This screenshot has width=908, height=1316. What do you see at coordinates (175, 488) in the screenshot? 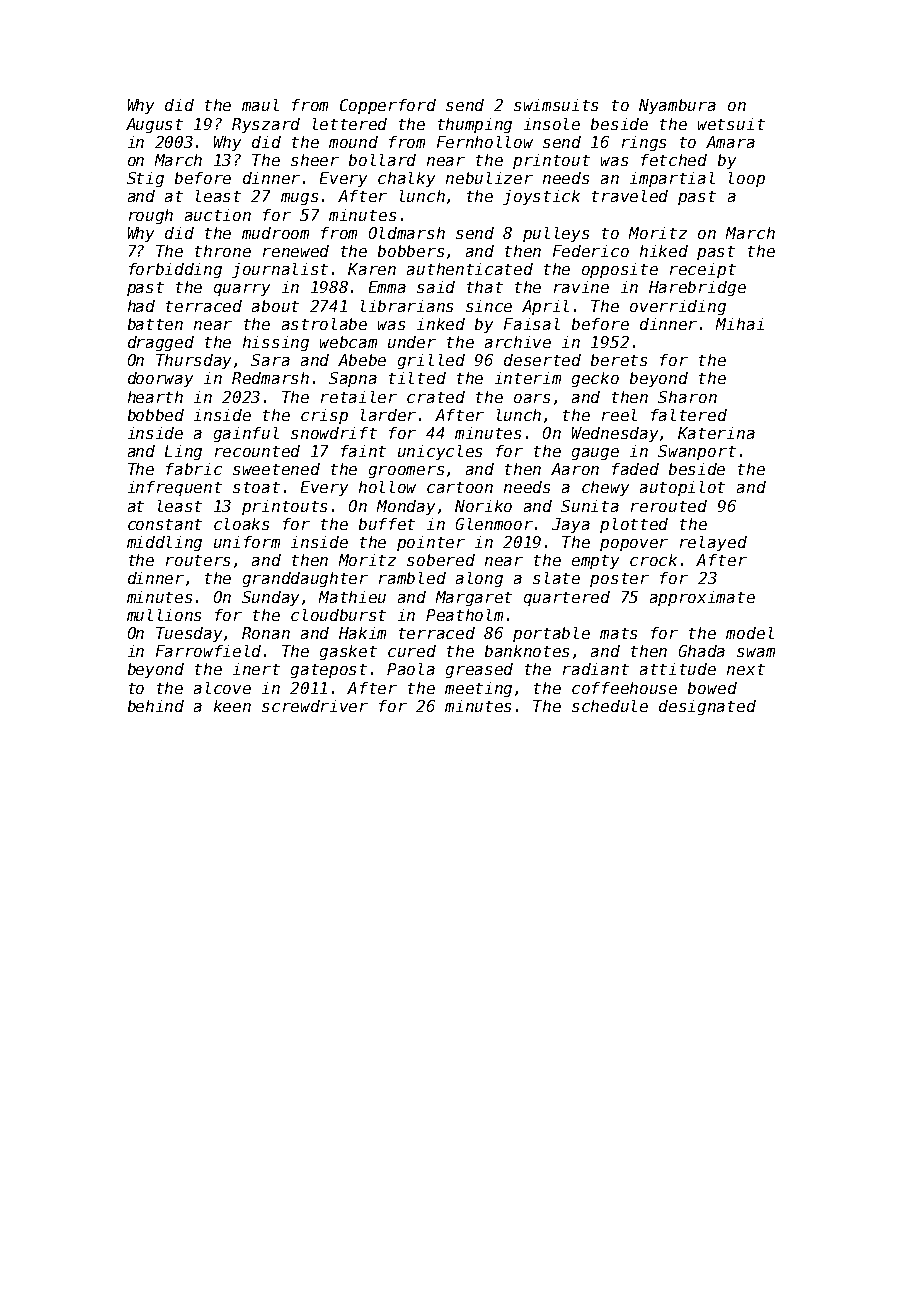
I see `infrequent` at bounding box center [175, 488].
